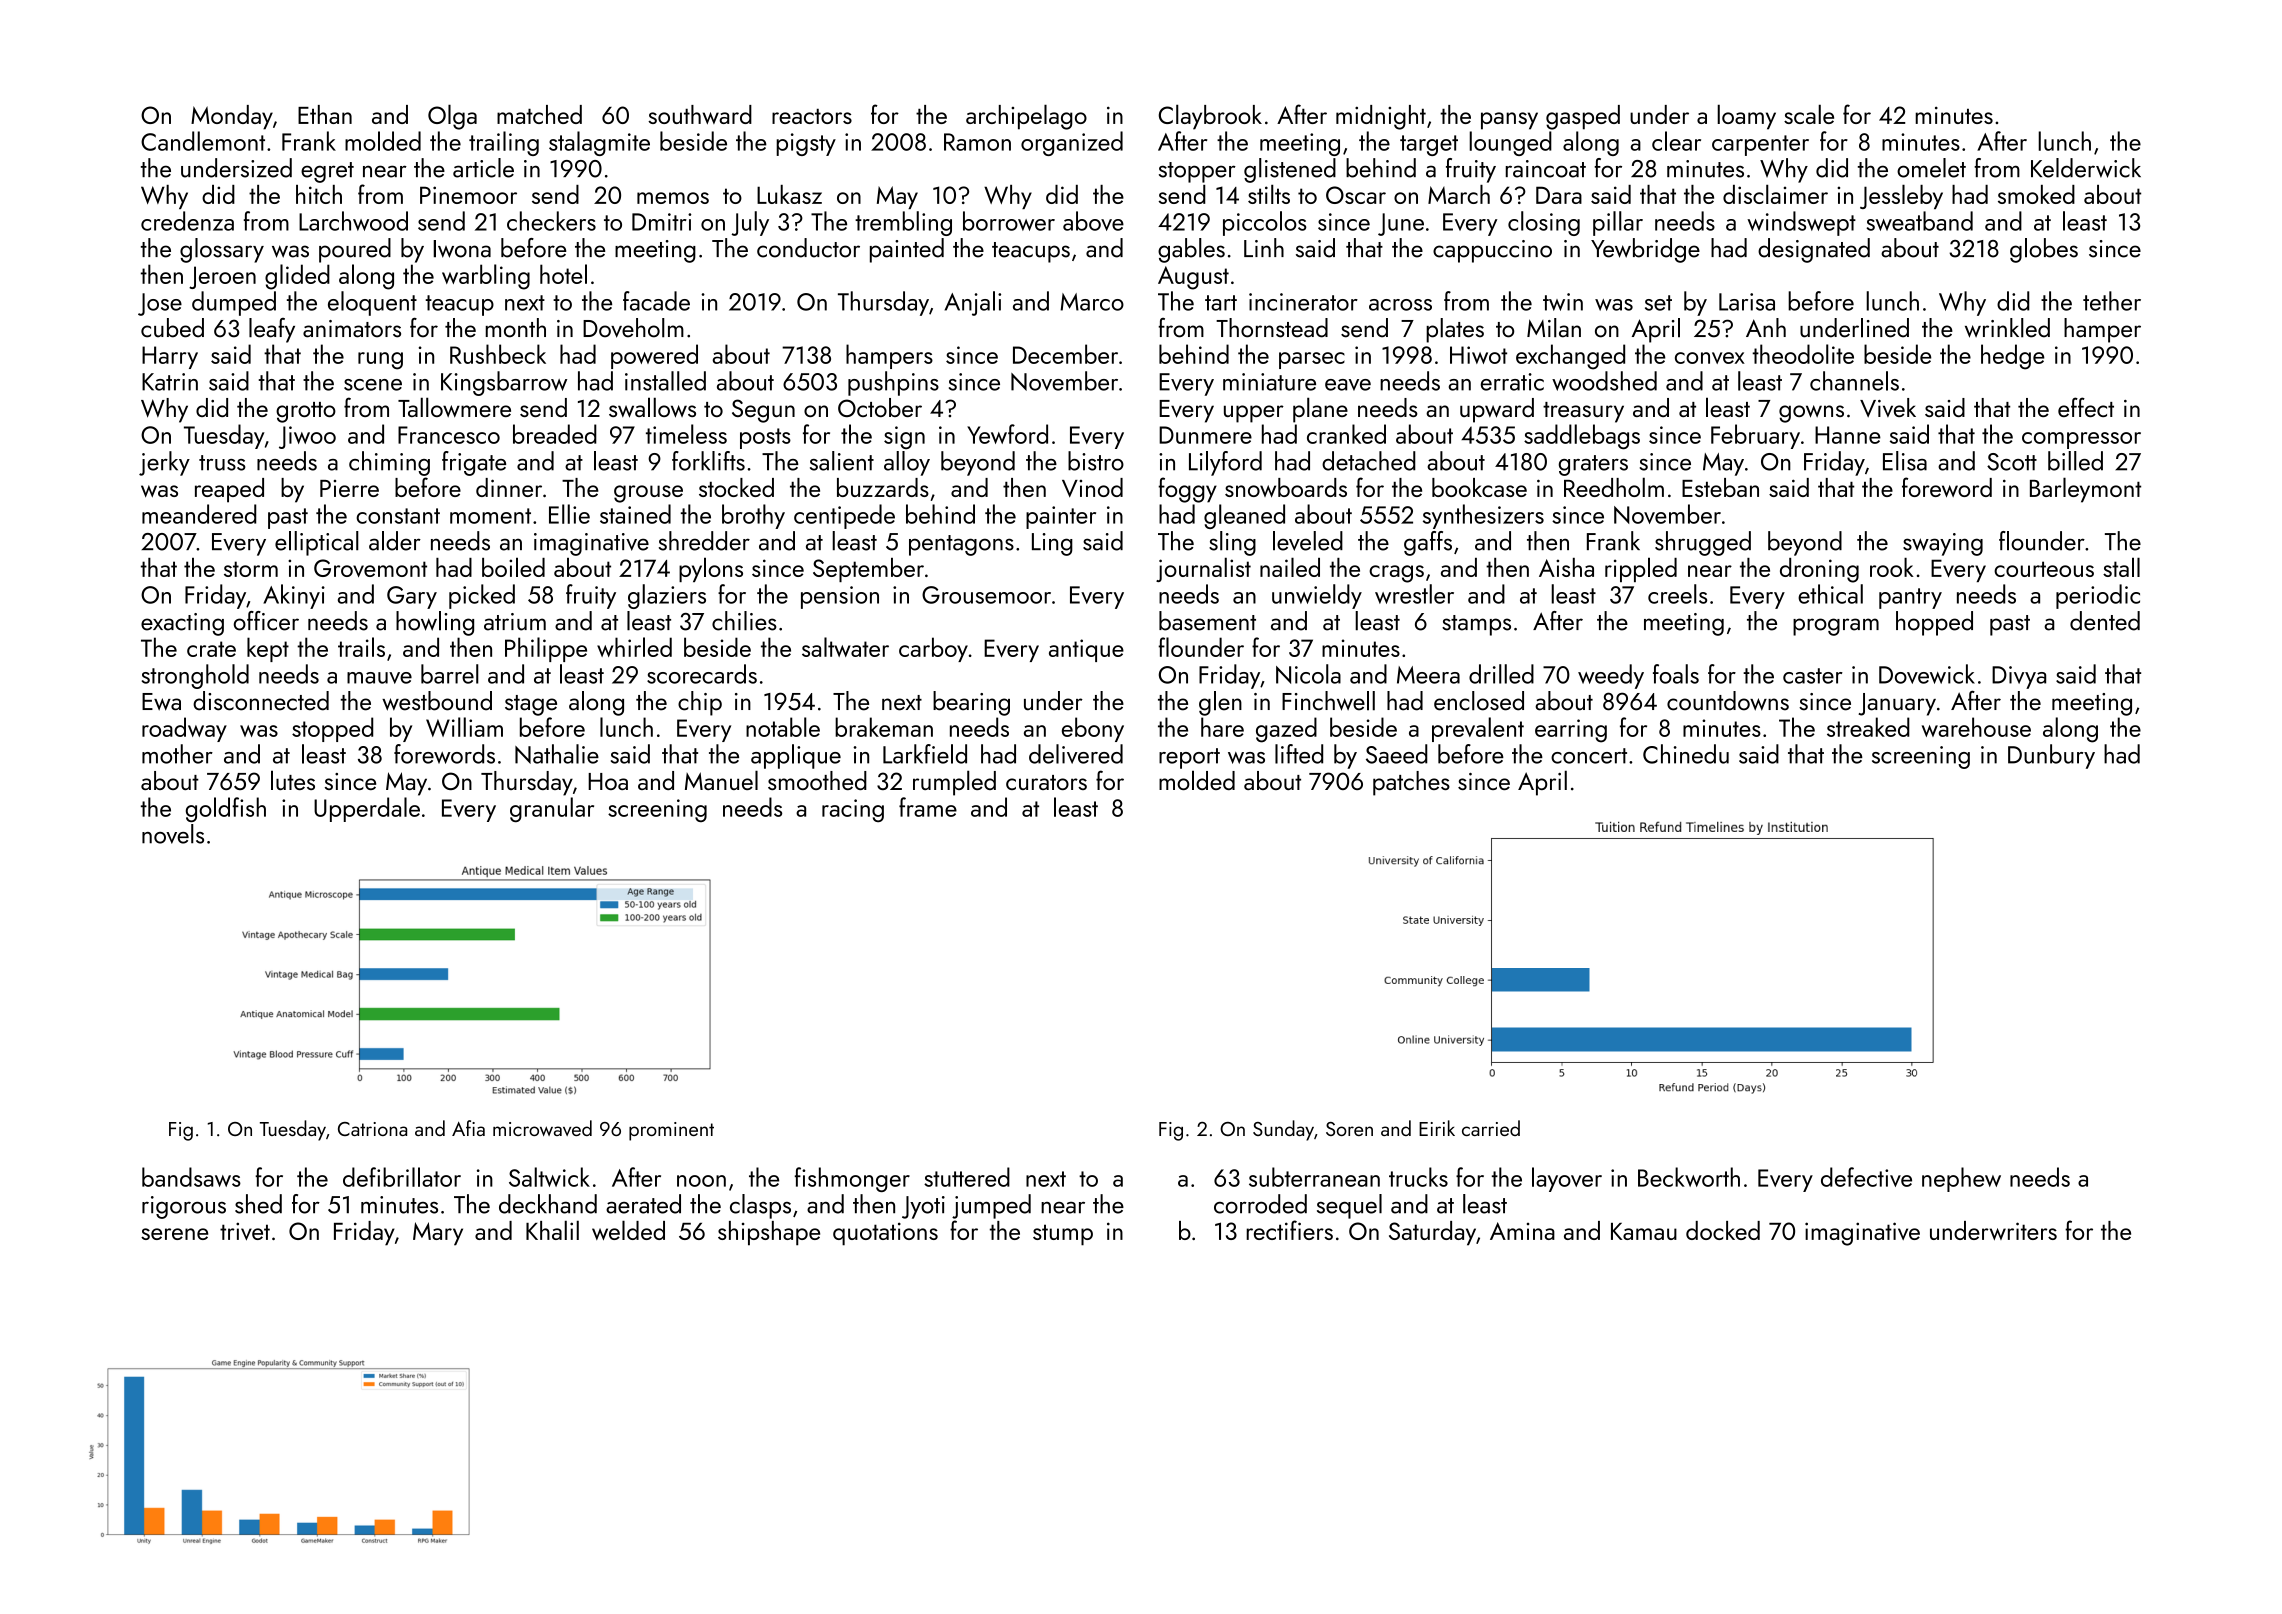 The image size is (2282, 1614). I want to click on Dunbury, so click(2051, 756).
